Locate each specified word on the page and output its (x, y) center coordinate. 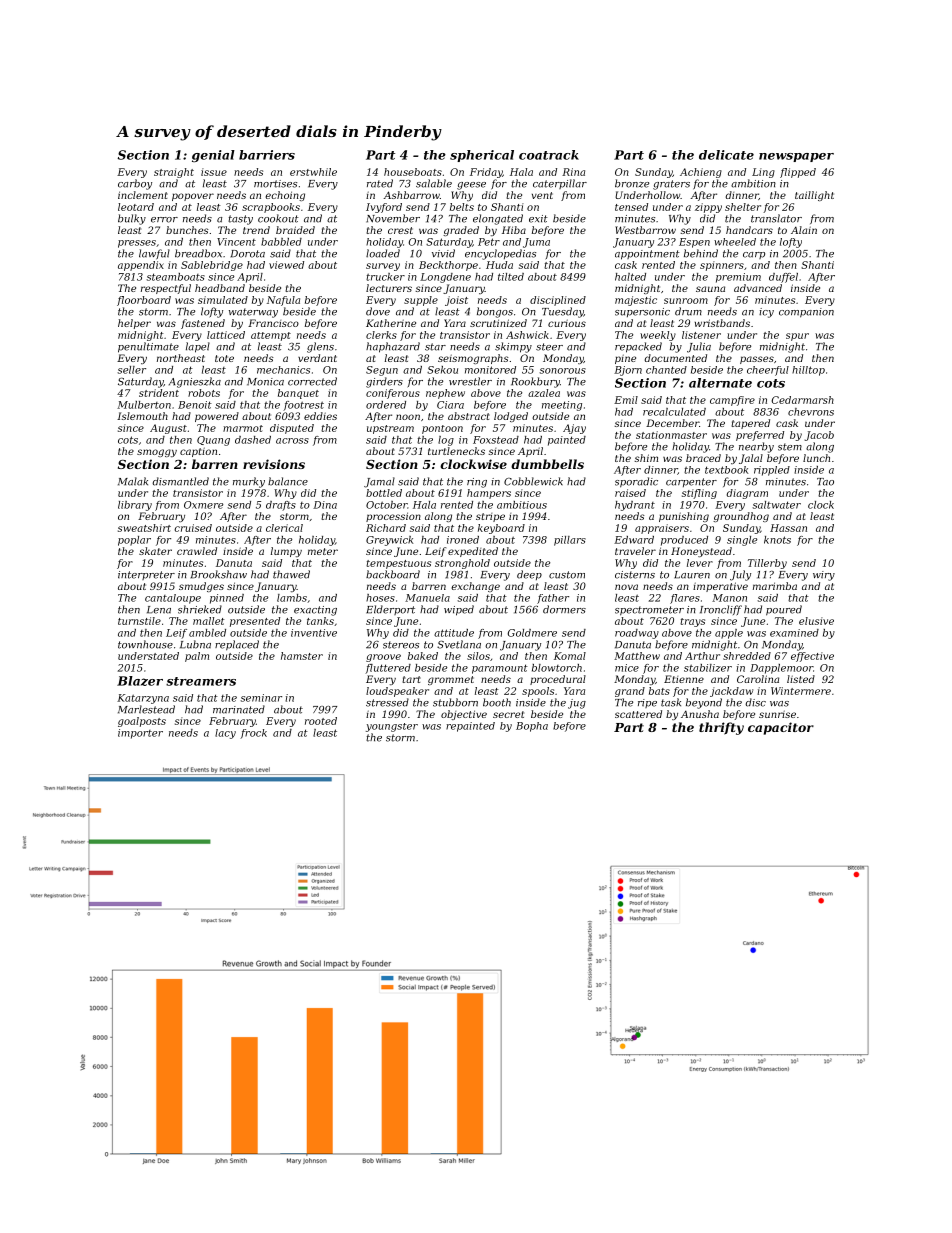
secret (508, 714)
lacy (225, 734)
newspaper (796, 157)
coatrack (549, 155)
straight (174, 173)
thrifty (721, 728)
